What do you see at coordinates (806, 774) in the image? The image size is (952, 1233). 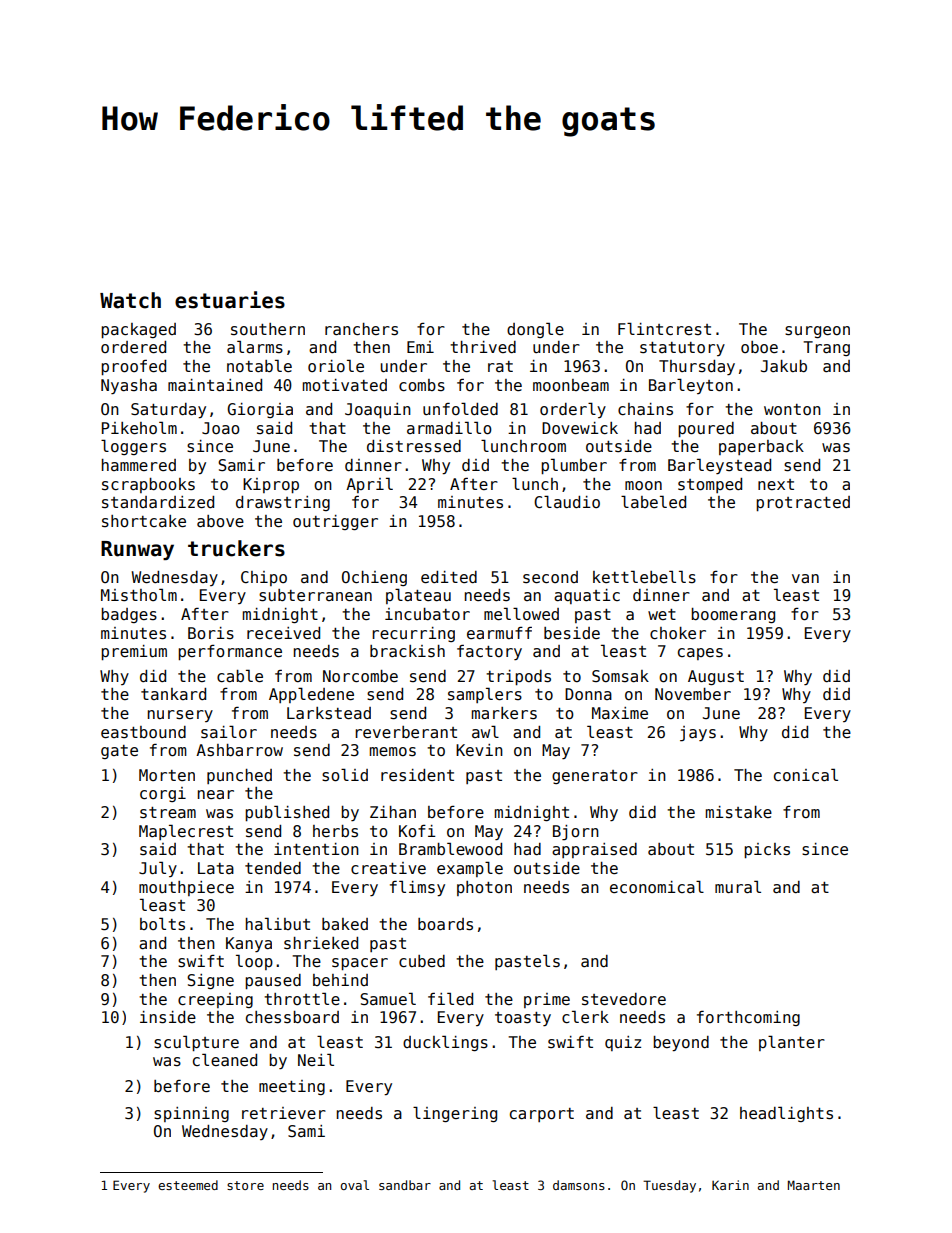 I see `conical` at bounding box center [806, 774].
